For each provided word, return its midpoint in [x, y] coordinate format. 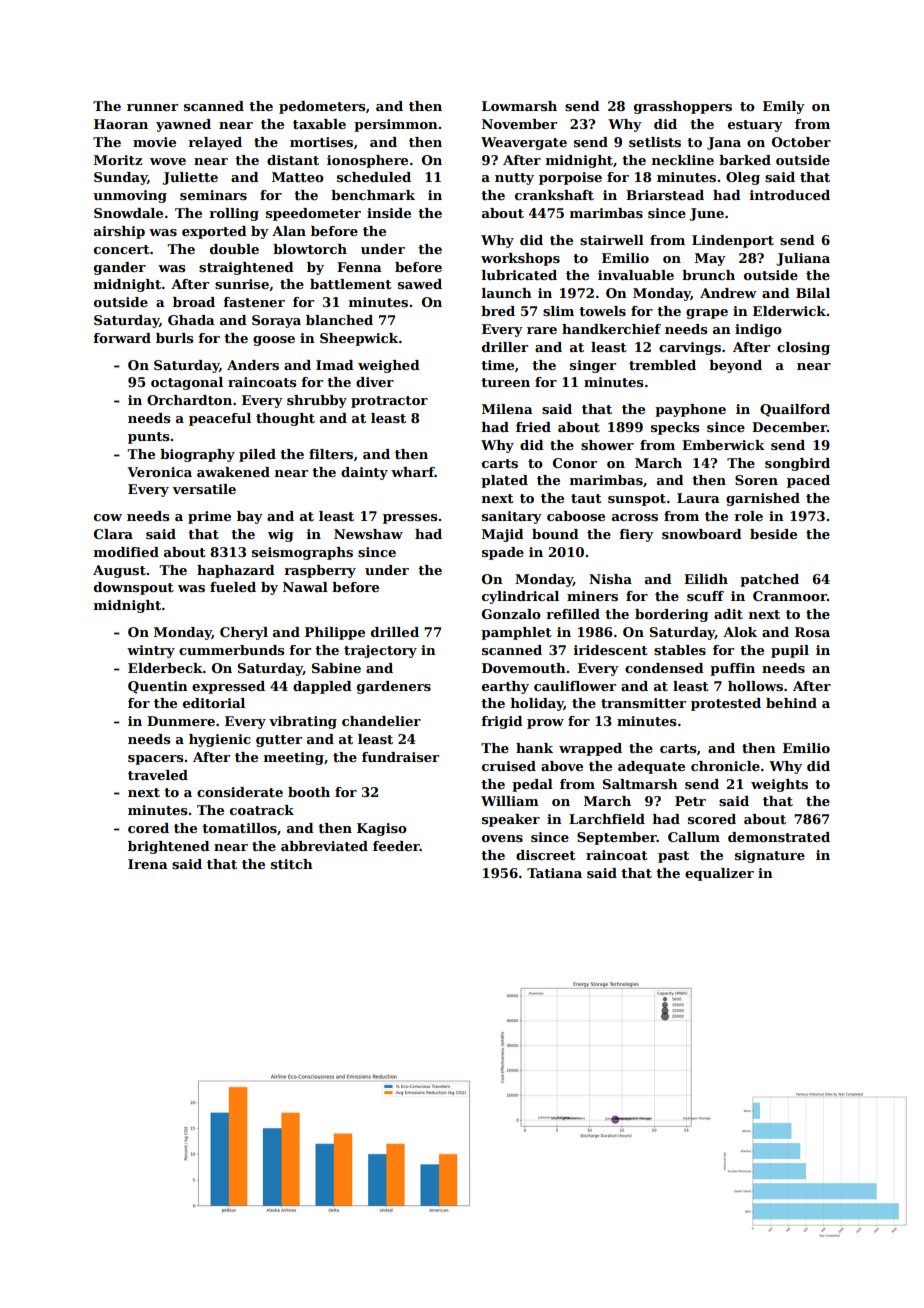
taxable [319, 124]
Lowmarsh [519, 106]
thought [285, 419]
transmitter [643, 703]
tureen [505, 382]
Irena [148, 864]
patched [769, 580]
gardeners [394, 687]
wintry [151, 651]
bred [498, 311]
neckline [683, 160]
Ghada [191, 320]
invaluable [636, 275]
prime [209, 517]
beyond [735, 366]
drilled [395, 632]
